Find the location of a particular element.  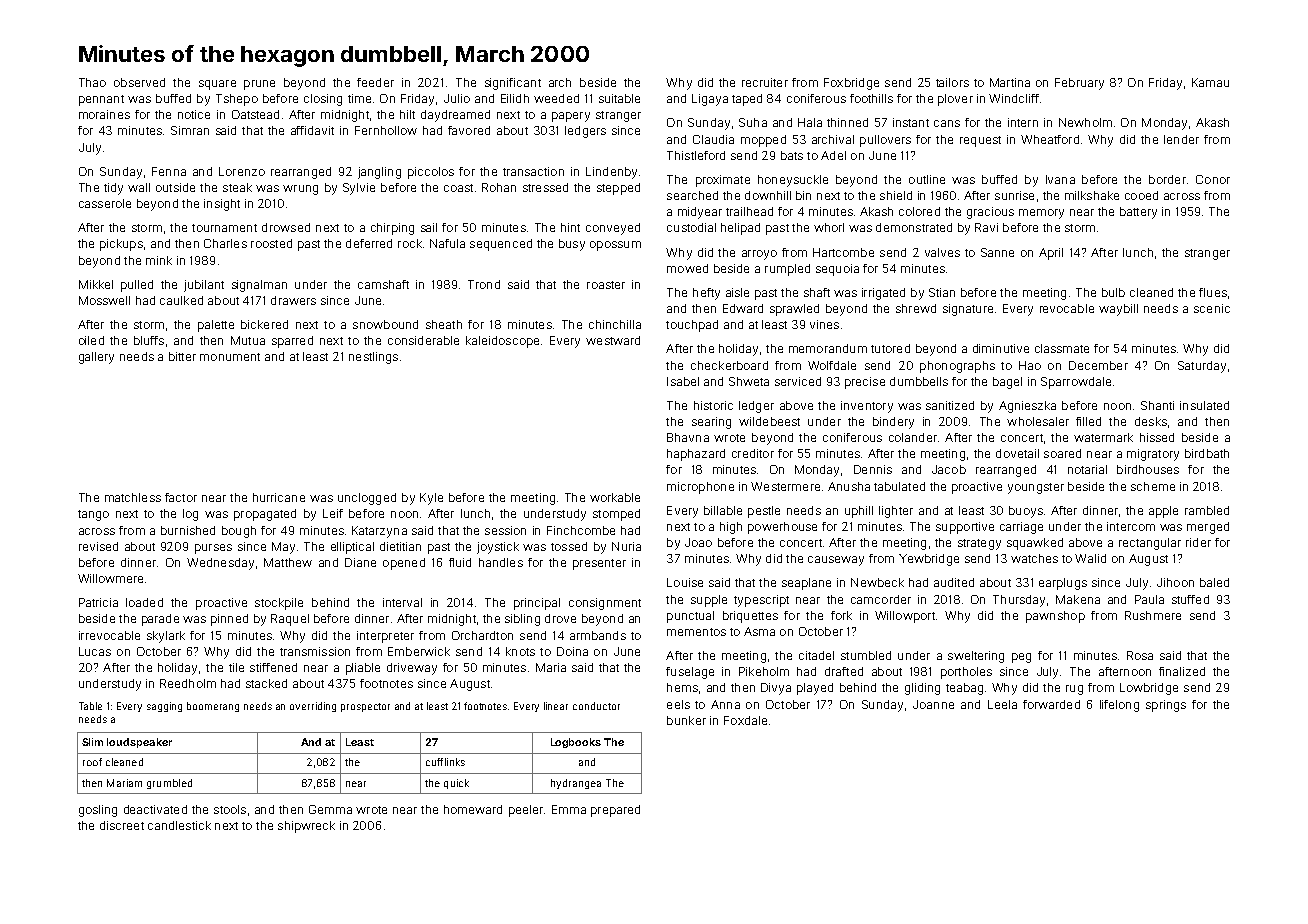

Thao is located at coordinates (92, 82).
